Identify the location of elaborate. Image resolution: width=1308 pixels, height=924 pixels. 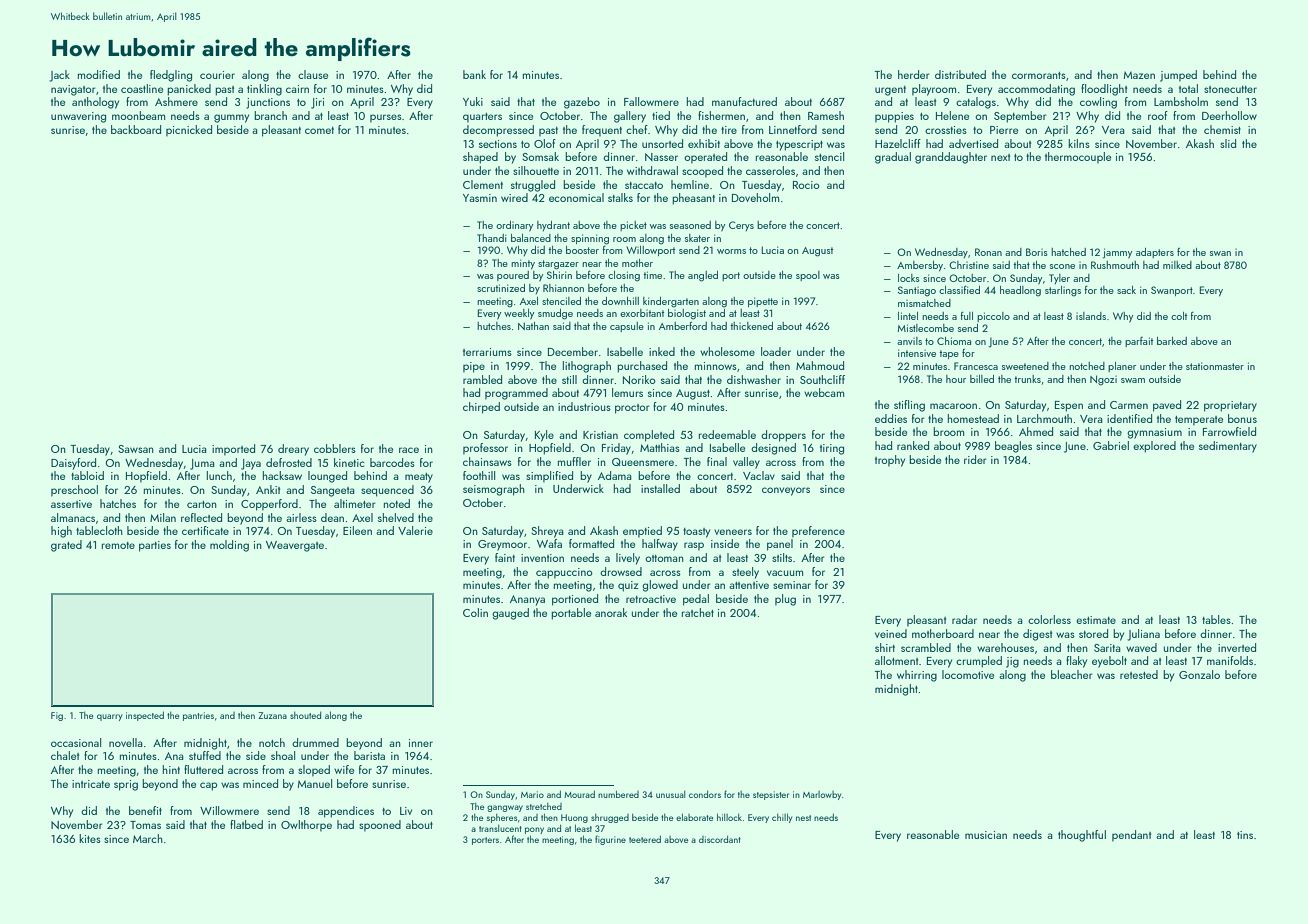
(695, 817).
